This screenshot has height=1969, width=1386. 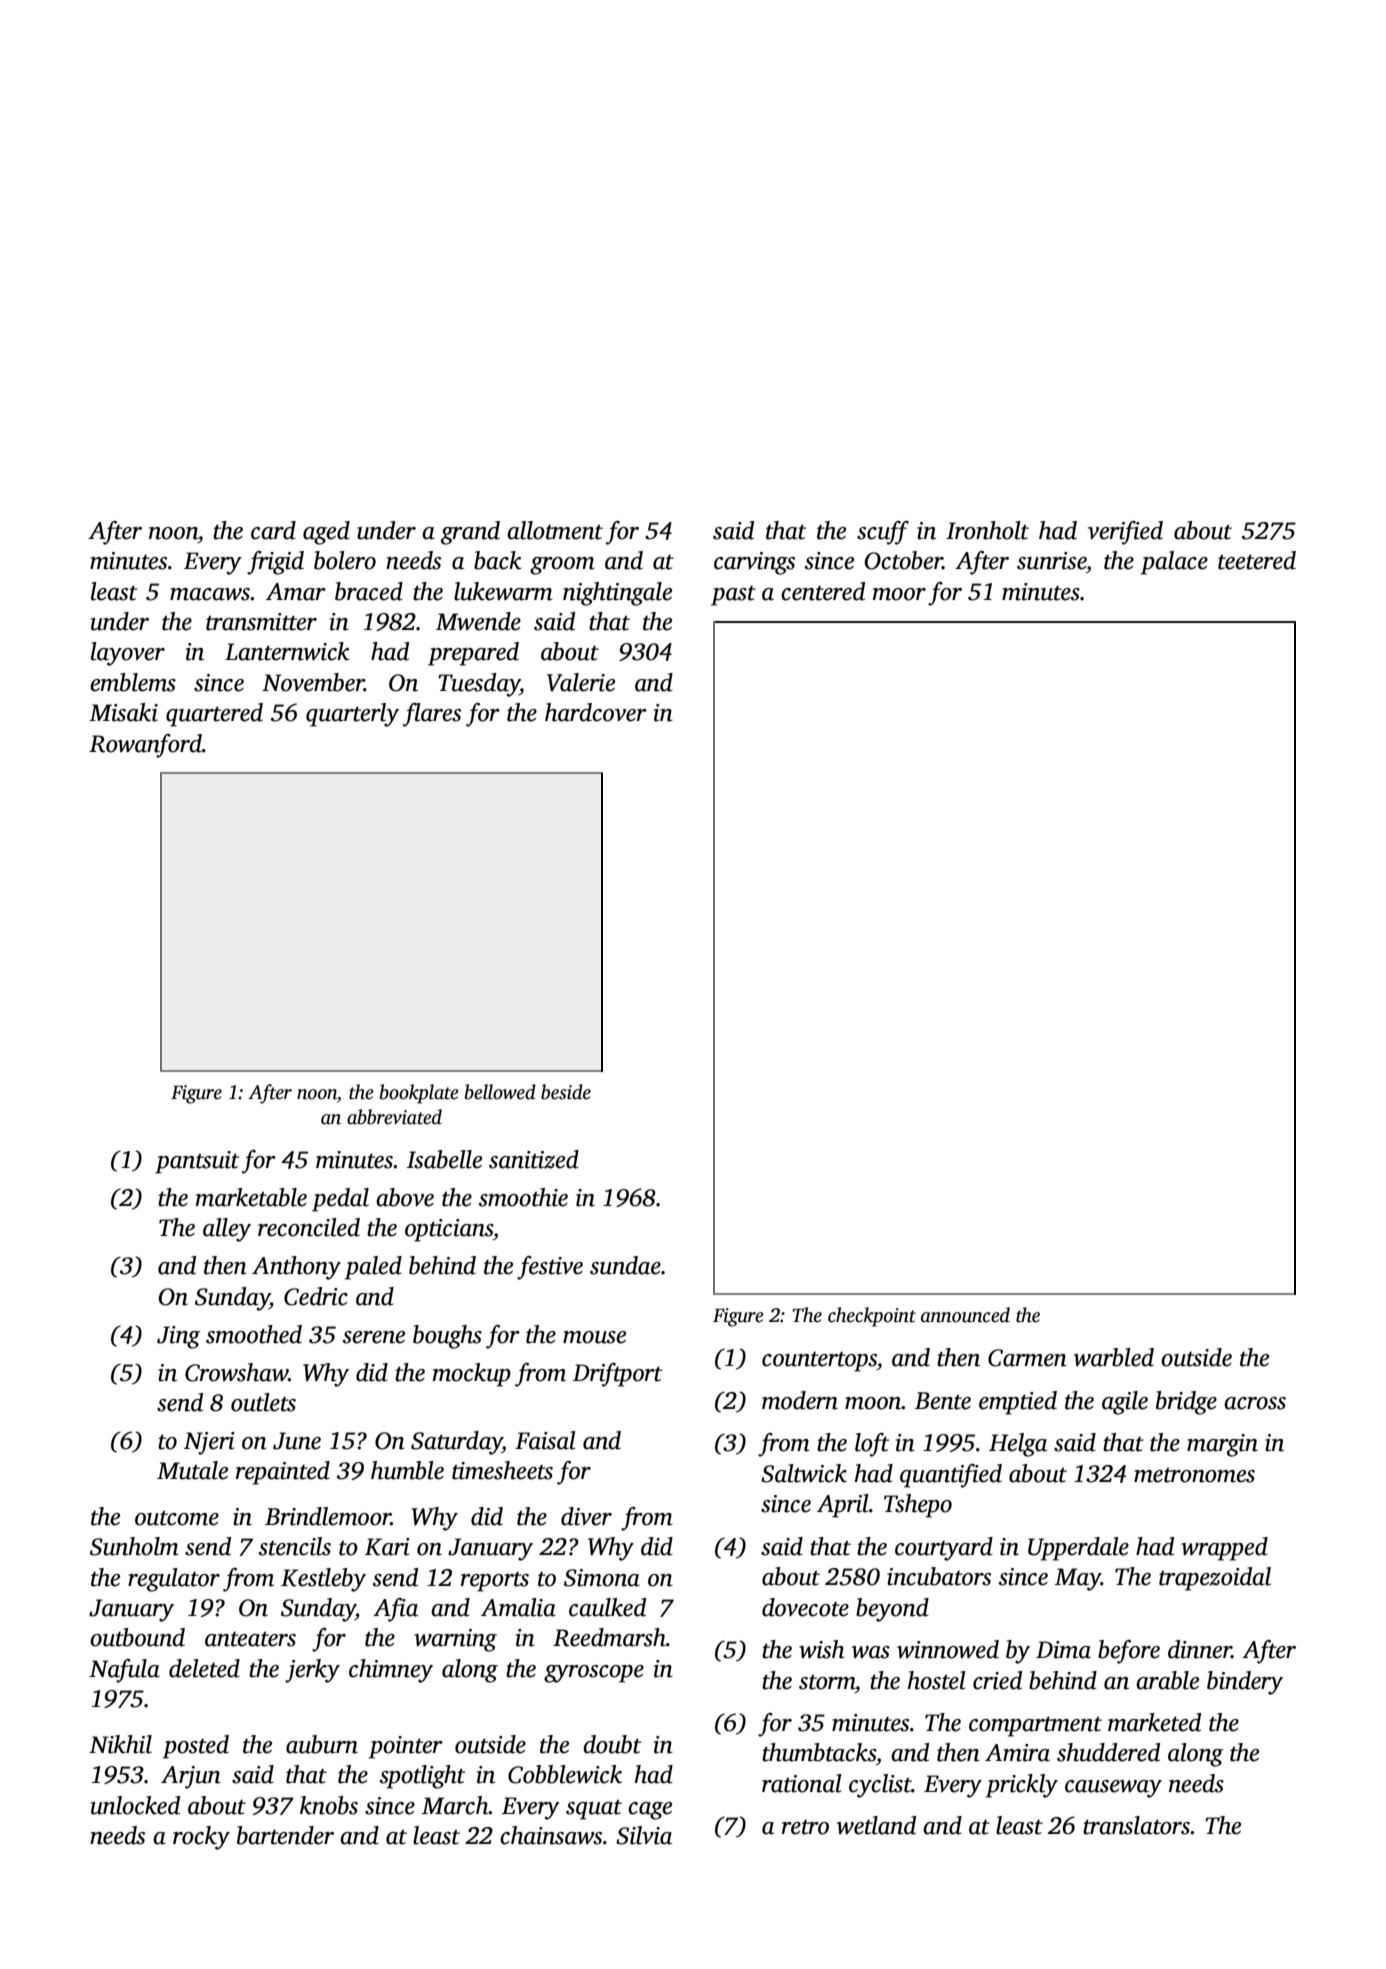 What do you see at coordinates (432, 715) in the screenshot?
I see `flares` at bounding box center [432, 715].
